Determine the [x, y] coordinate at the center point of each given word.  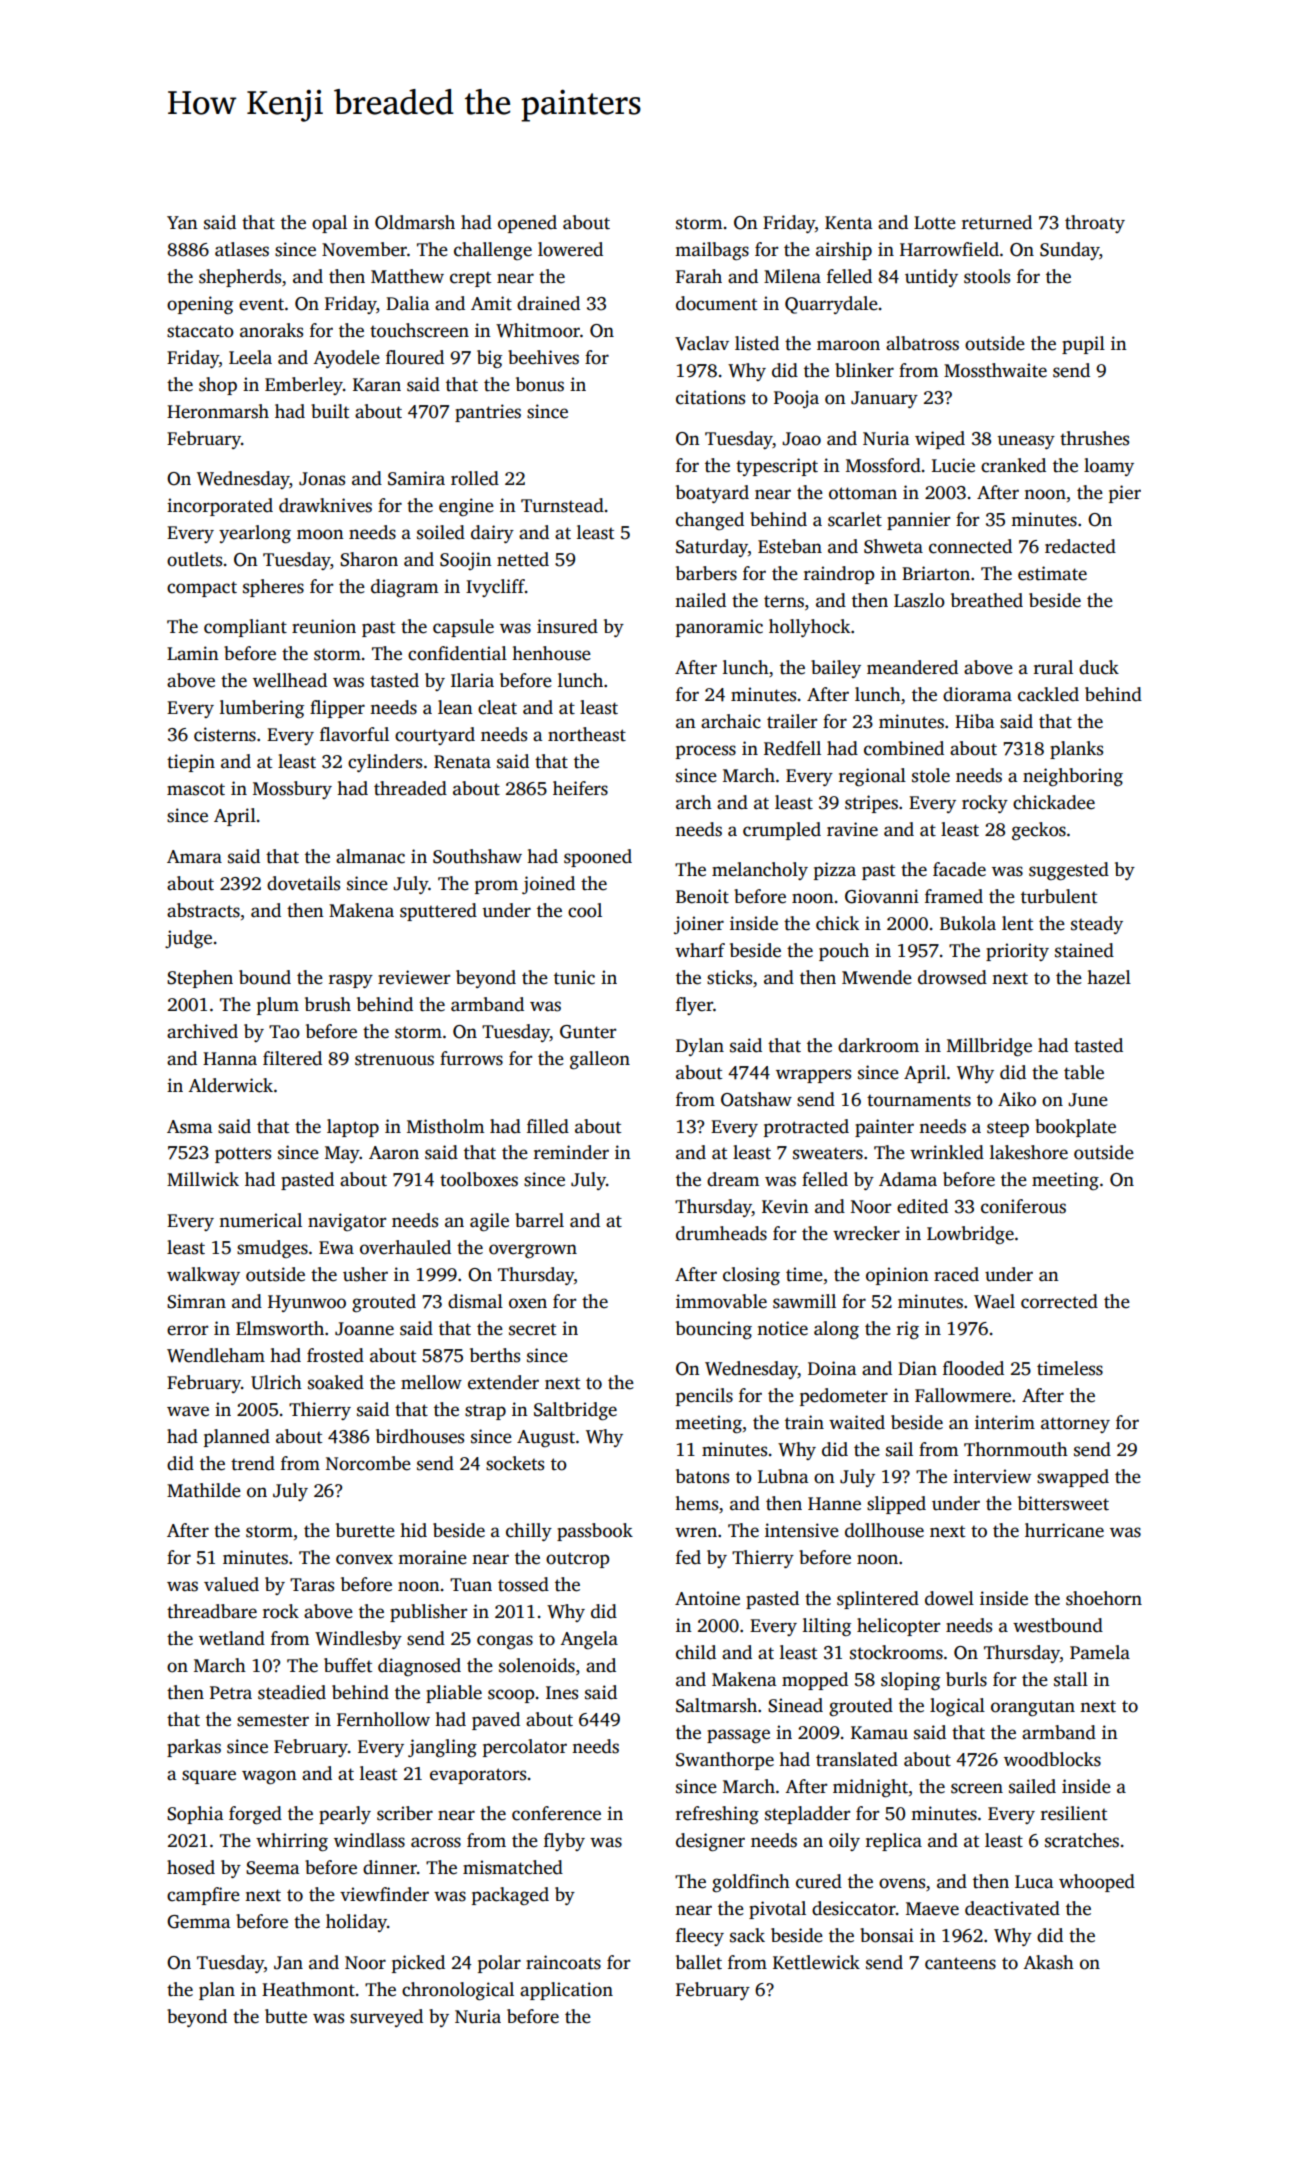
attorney [1075, 1425]
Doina [832, 1368]
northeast [587, 734]
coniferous [1023, 1206]
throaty [1095, 224]
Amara [194, 857]
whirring [292, 1842]
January [884, 399]
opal [329, 224]
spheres [273, 588]
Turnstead [562, 505]
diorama [977, 694]
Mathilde [204, 1490]
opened [527, 224]
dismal [475, 1301]
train [804, 1422]
